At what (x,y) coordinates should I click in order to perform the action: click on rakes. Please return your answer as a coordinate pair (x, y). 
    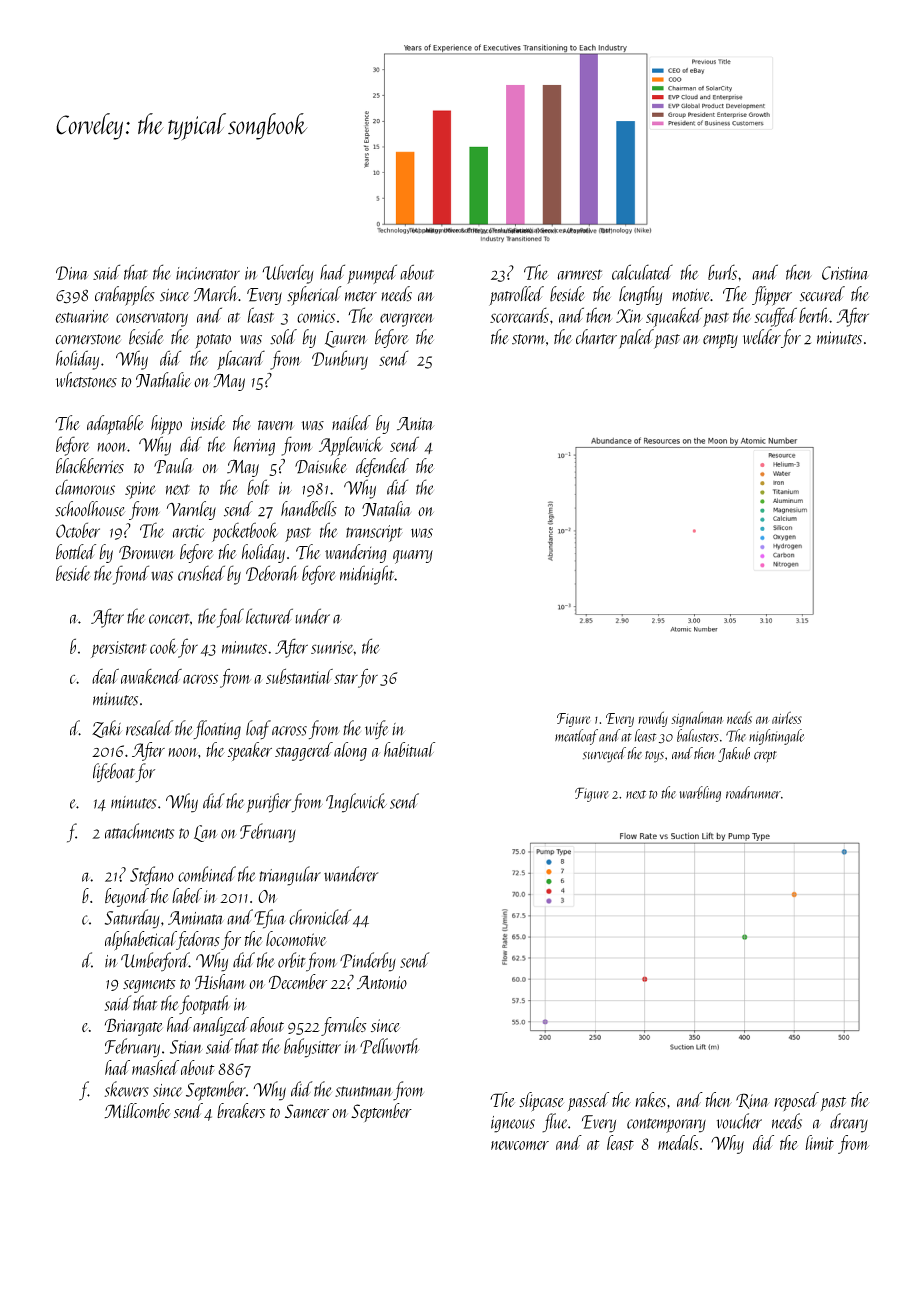
    Looking at the image, I should click on (650, 1099).
